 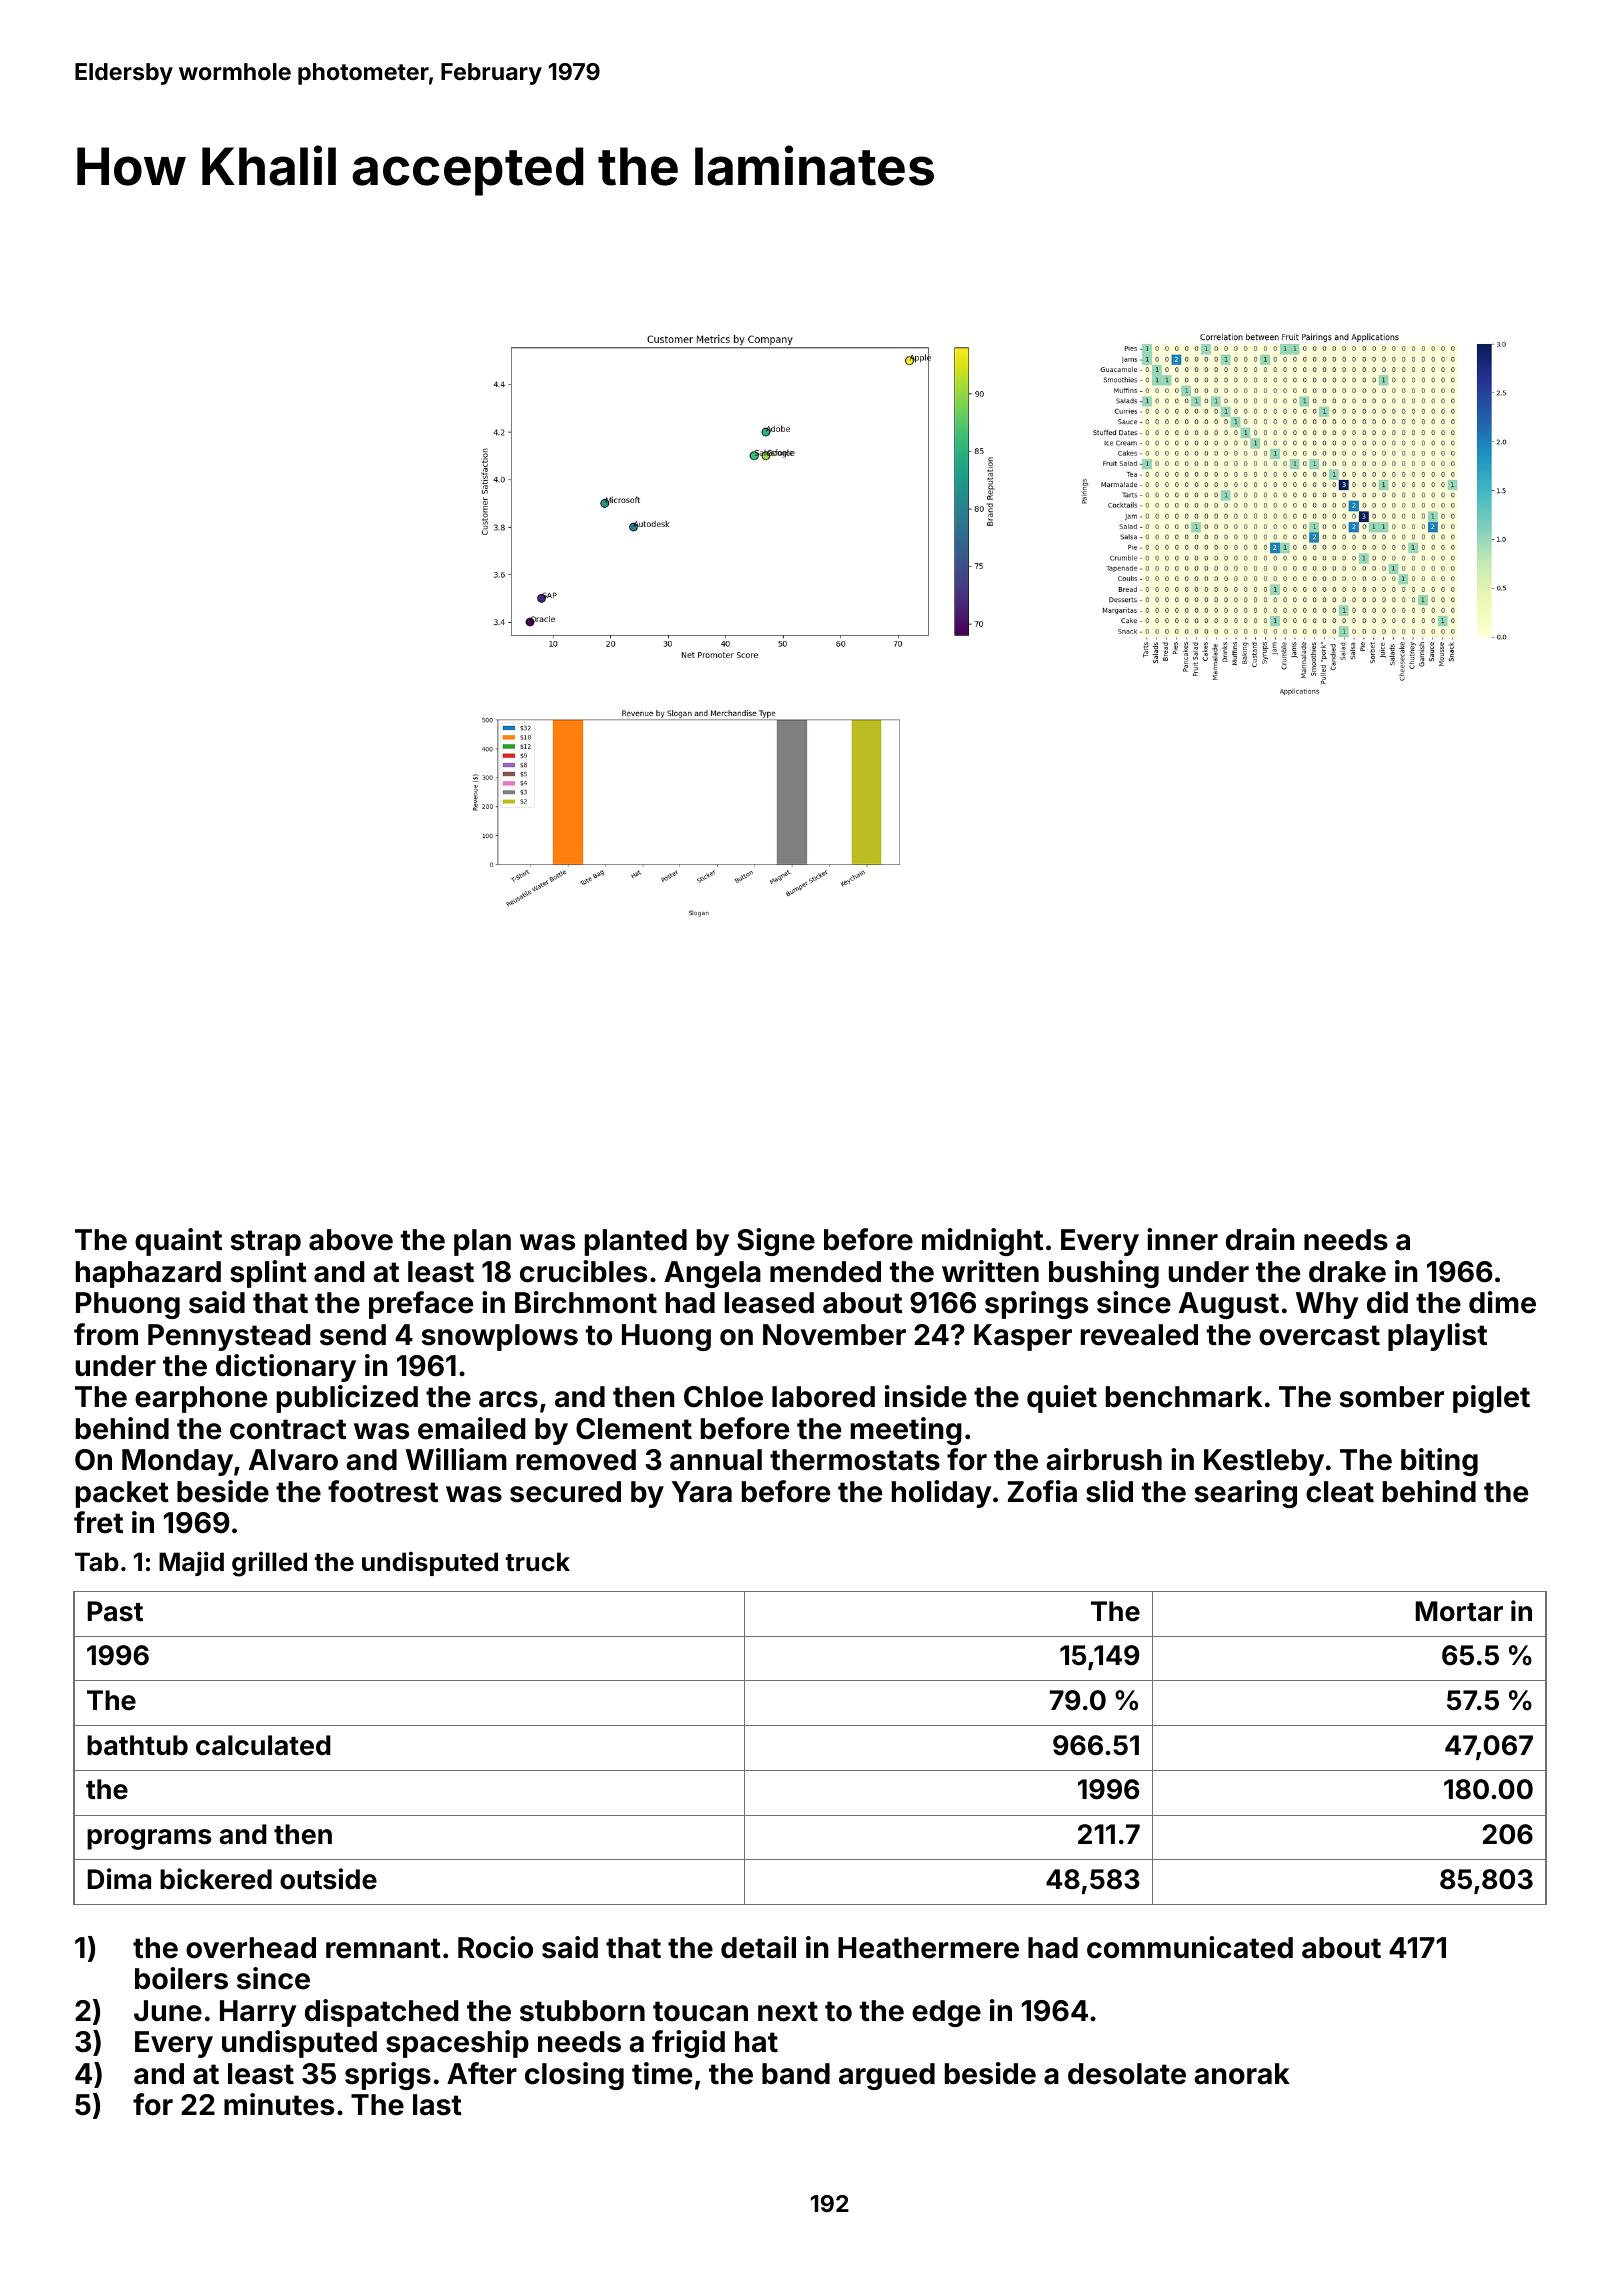 What do you see at coordinates (279, 2104) in the image?
I see `minutes` at bounding box center [279, 2104].
